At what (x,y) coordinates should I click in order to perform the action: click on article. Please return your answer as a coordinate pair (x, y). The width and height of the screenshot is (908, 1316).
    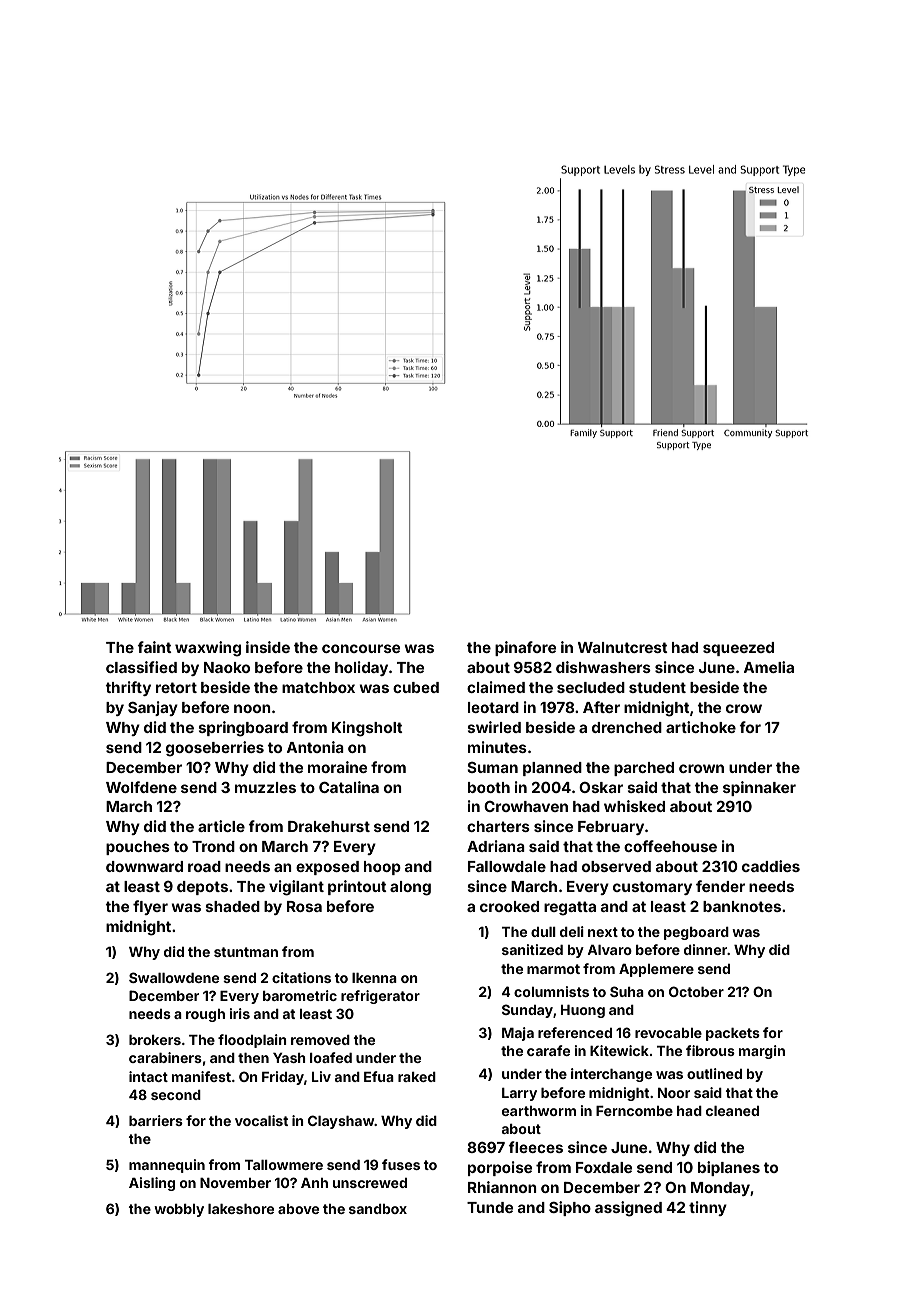
    Looking at the image, I should click on (221, 826).
